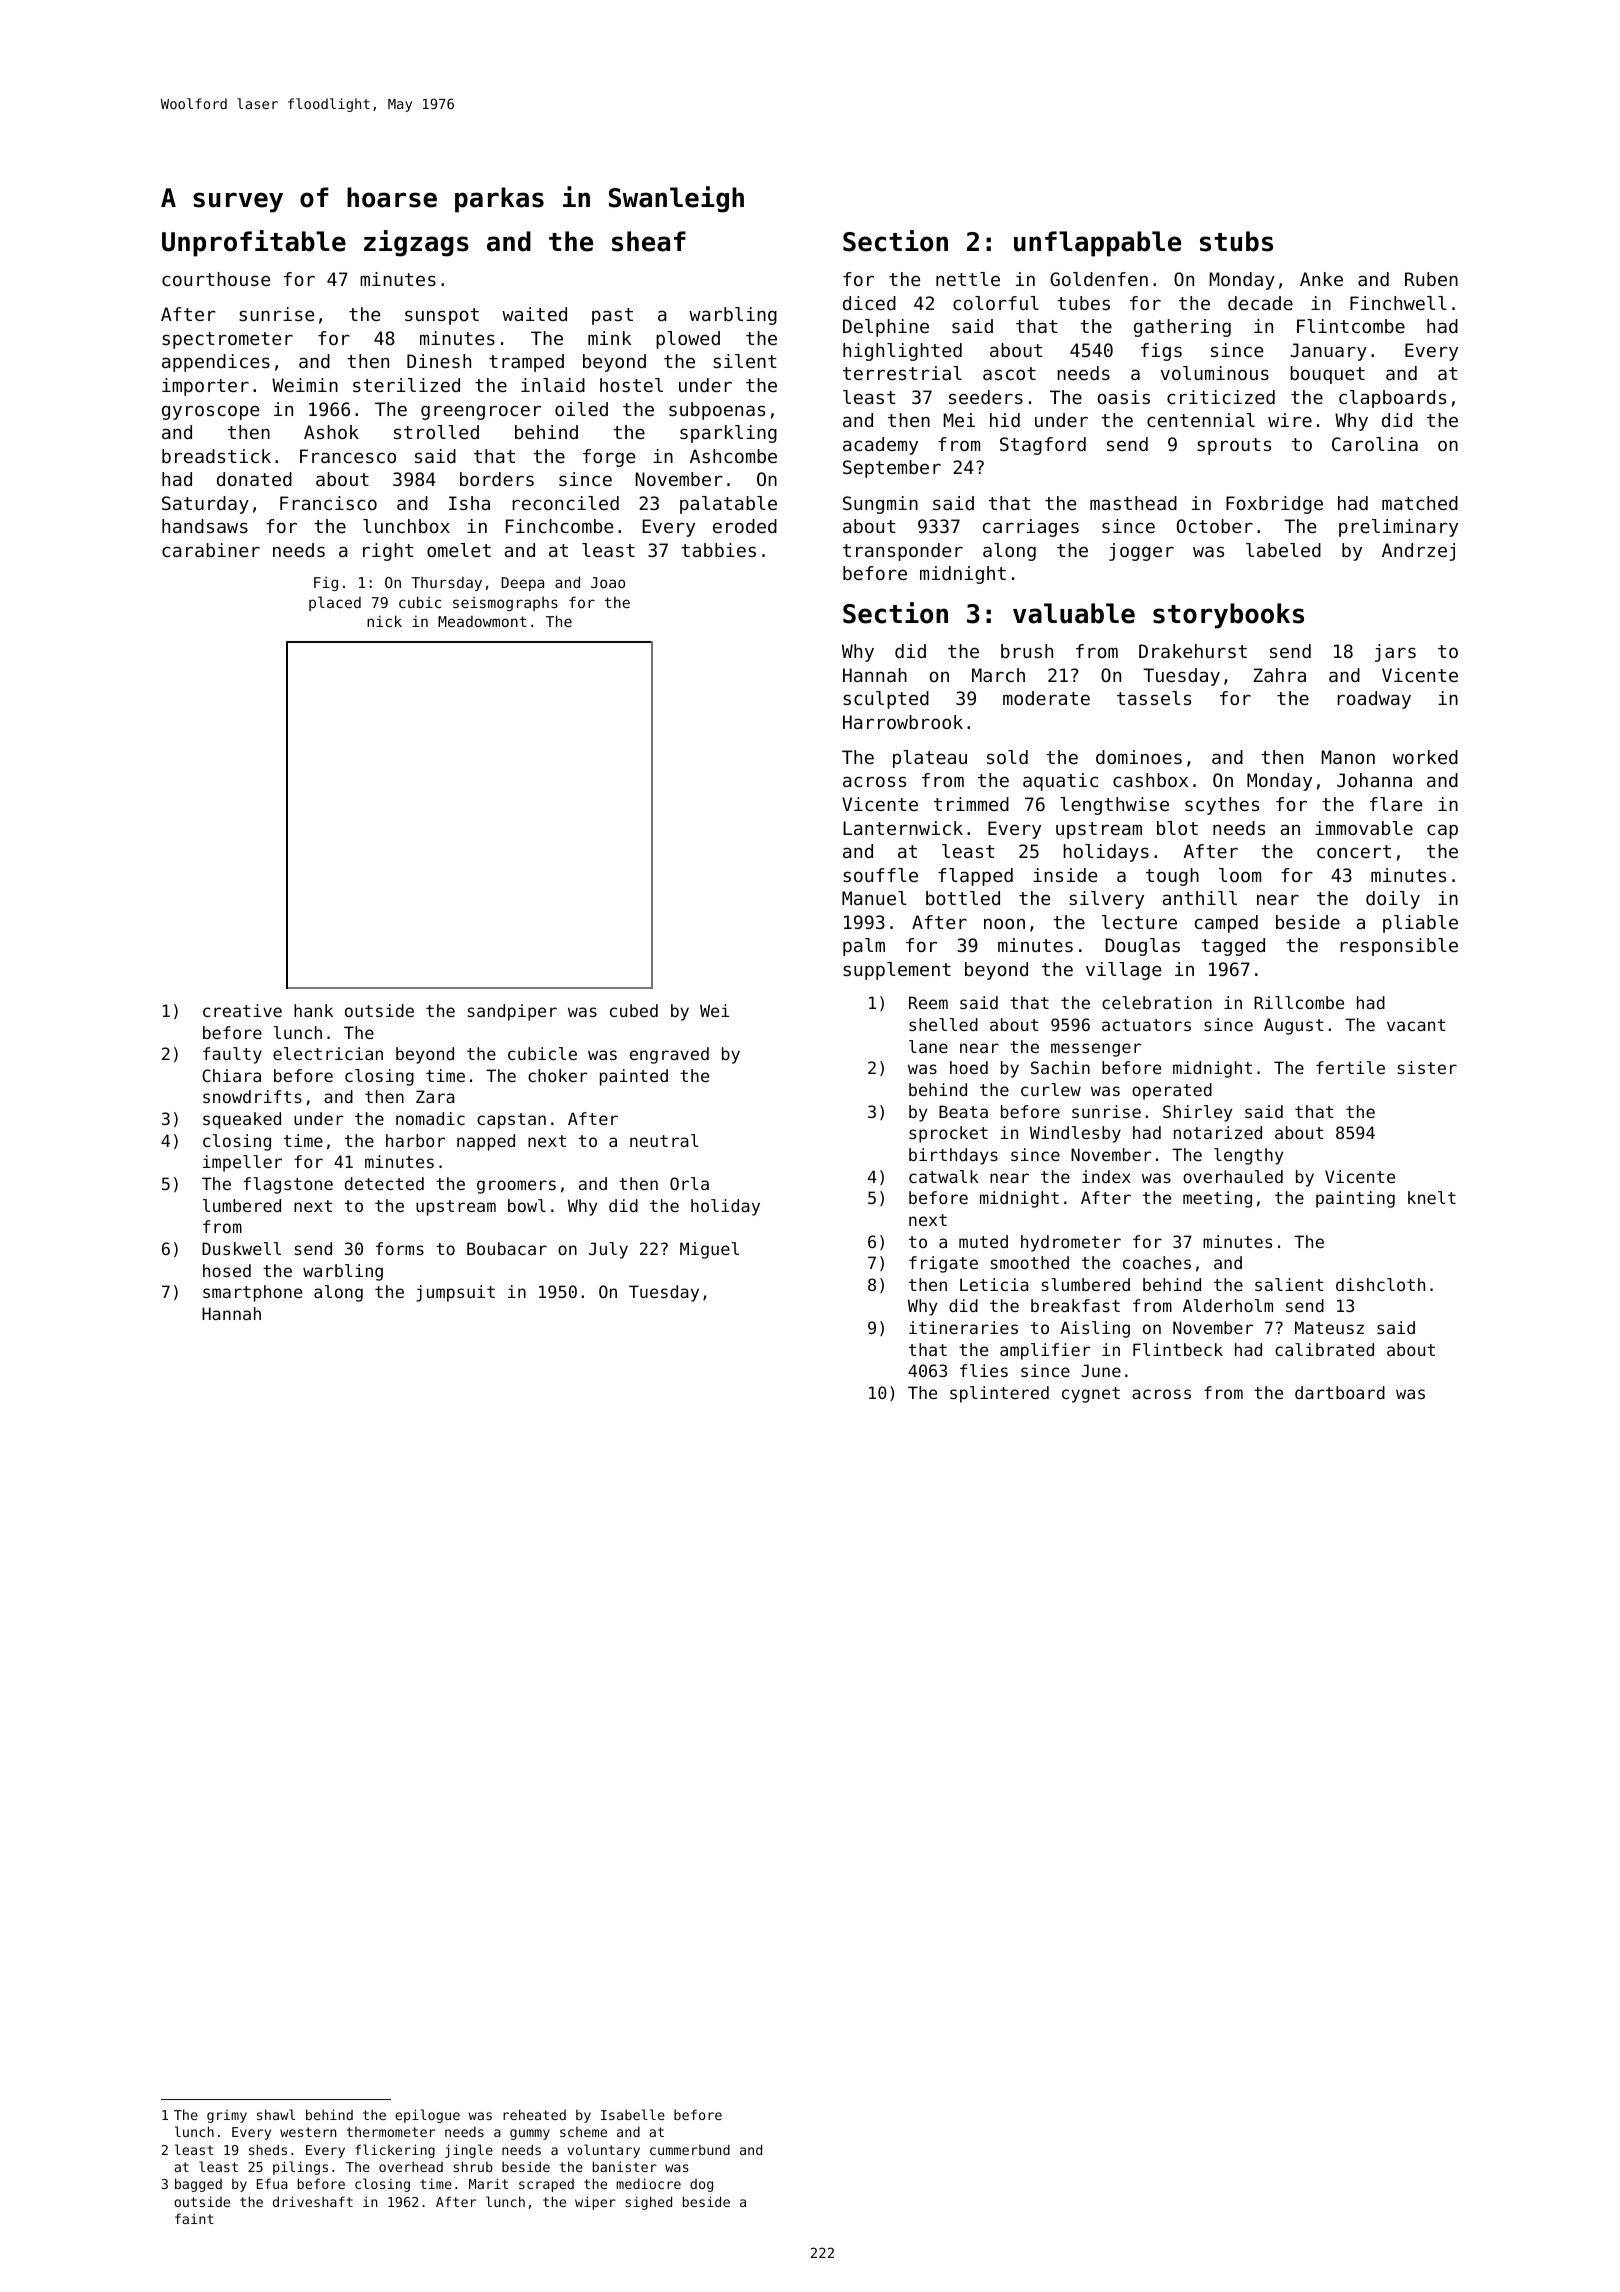  Describe the element at coordinates (194, 2218) in the document. I see `faint` at that location.
